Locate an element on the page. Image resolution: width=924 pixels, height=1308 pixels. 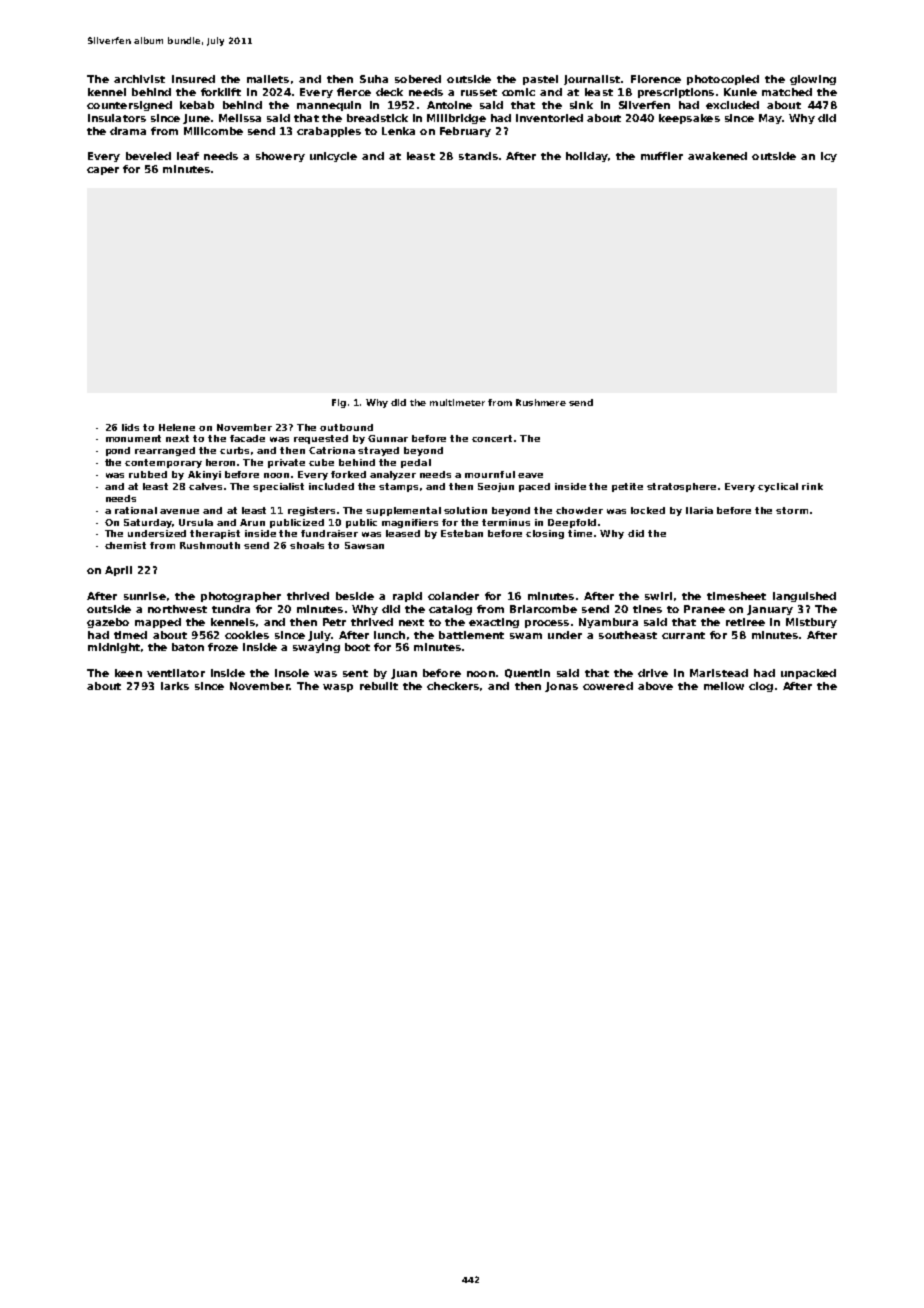
concert is located at coordinates (492, 438).
